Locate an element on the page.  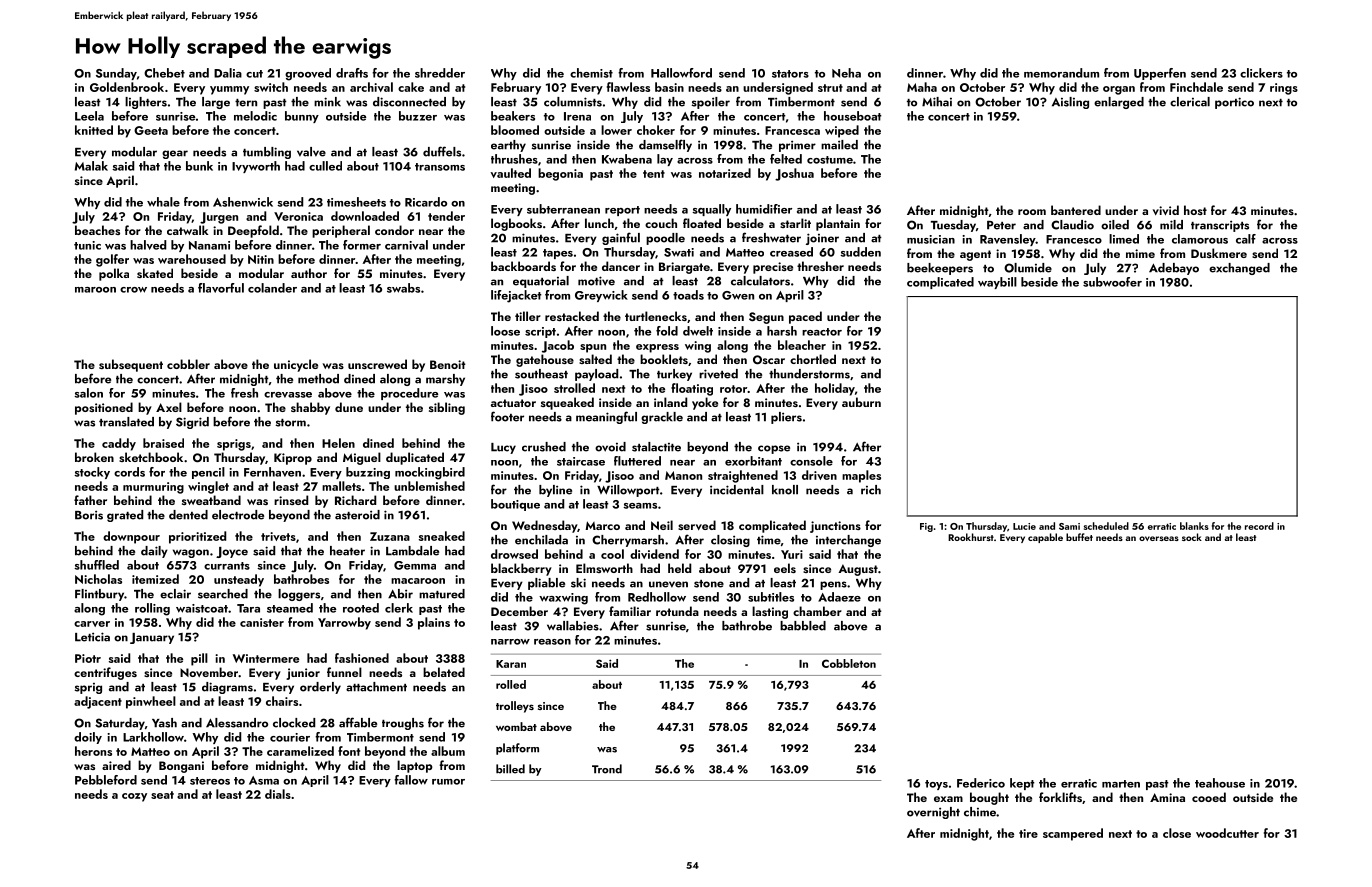
Karan is located at coordinates (511, 664).
